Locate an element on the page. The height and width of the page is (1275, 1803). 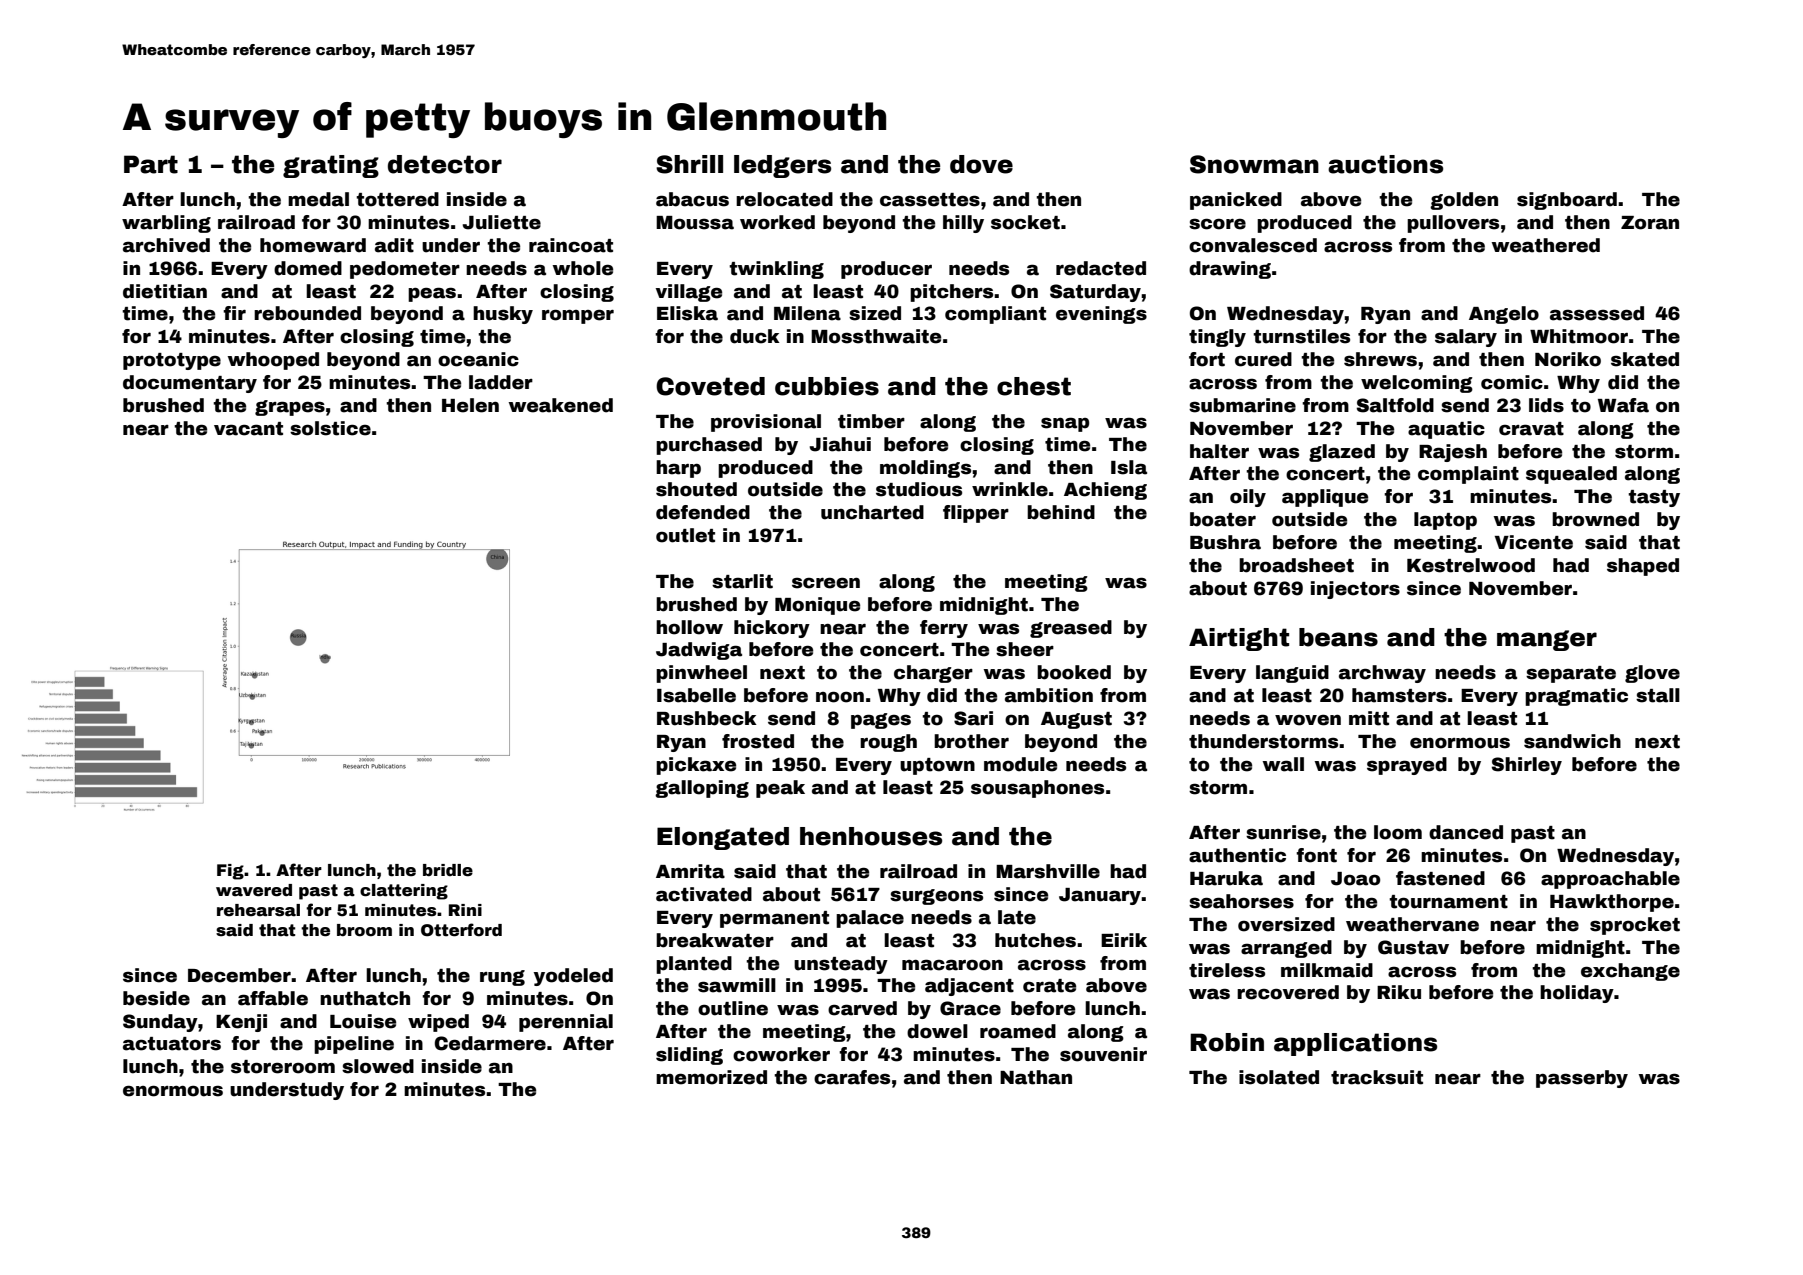
wall is located at coordinates (1283, 764).
